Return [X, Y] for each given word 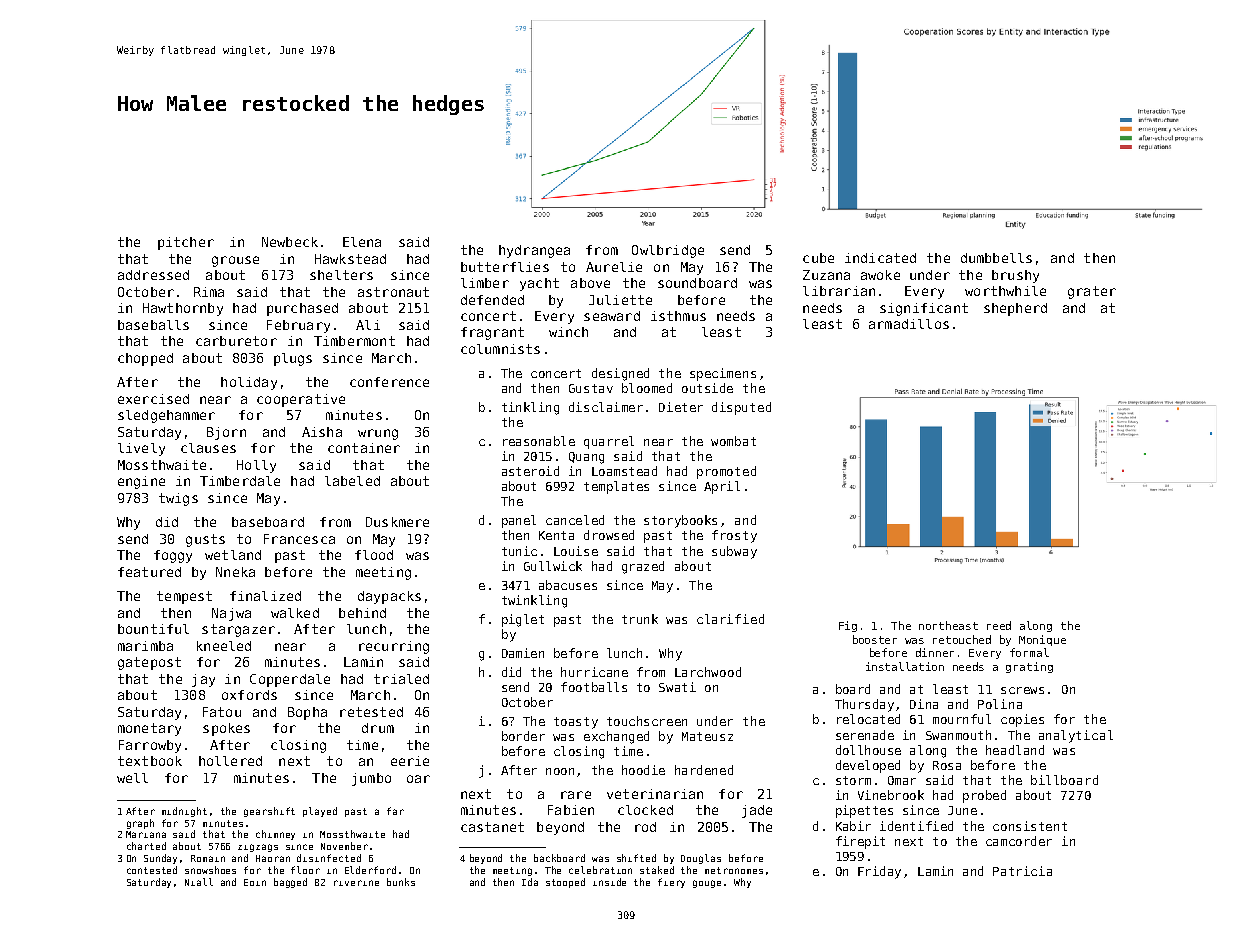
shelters [341, 275]
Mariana [146, 834]
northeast [948, 625]
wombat [733, 441]
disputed [741, 408]
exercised [153, 399]
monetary [149, 729]
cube [818, 258]
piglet [523, 620]
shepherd [1015, 309]
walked [295, 613]
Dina [924, 704]
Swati [677, 687]
